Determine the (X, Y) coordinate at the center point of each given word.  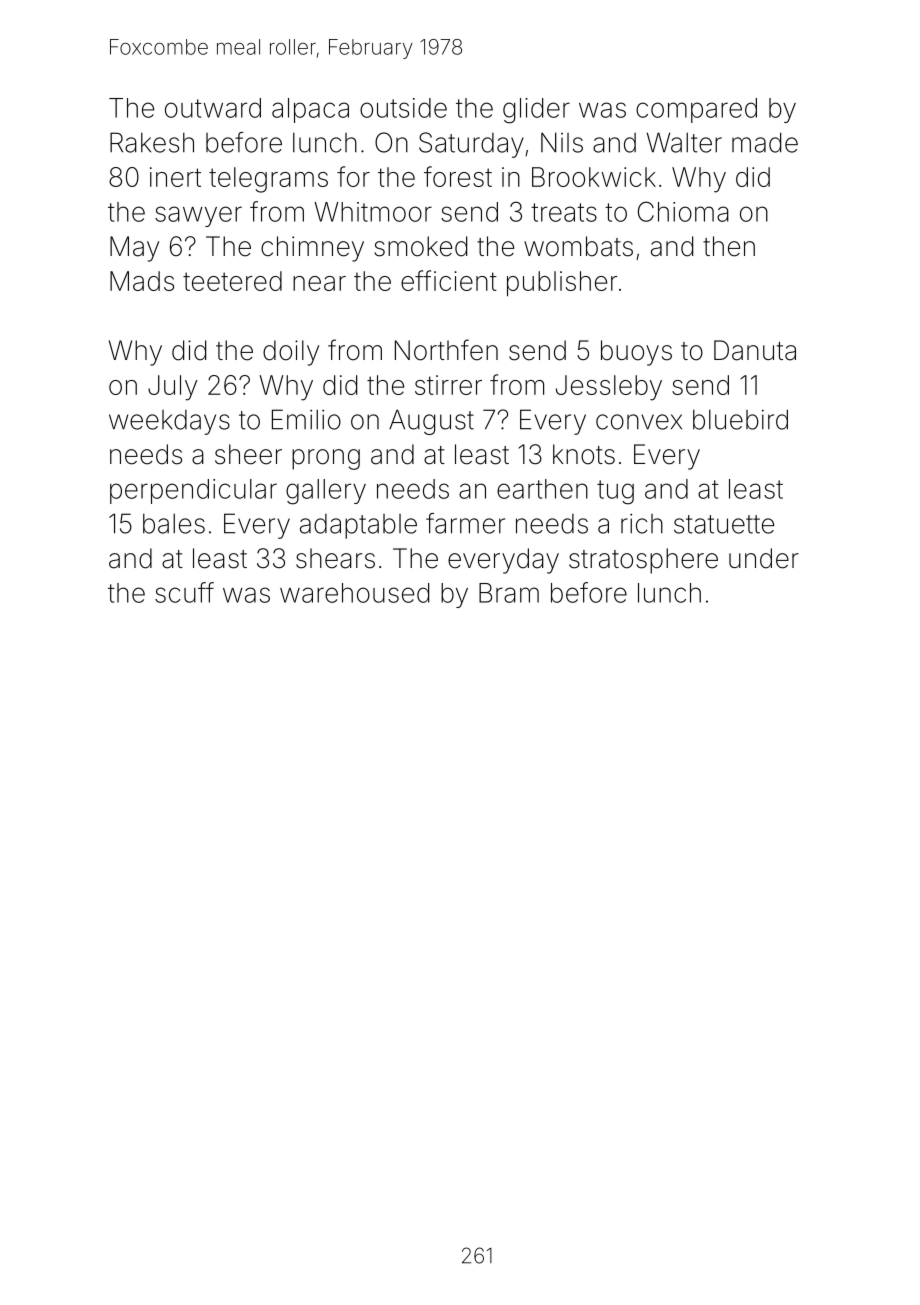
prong (326, 459)
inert (175, 177)
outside (403, 108)
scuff (184, 592)
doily (291, 353)
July (172, 388)
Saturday (471, 145)
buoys (636, 353)
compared (696, 110)
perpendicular (193, 491)
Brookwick (594, 177)
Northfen (446, 350)
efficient (449, 280)
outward (213, 108)
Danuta (755, 350)
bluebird (740, 419)
